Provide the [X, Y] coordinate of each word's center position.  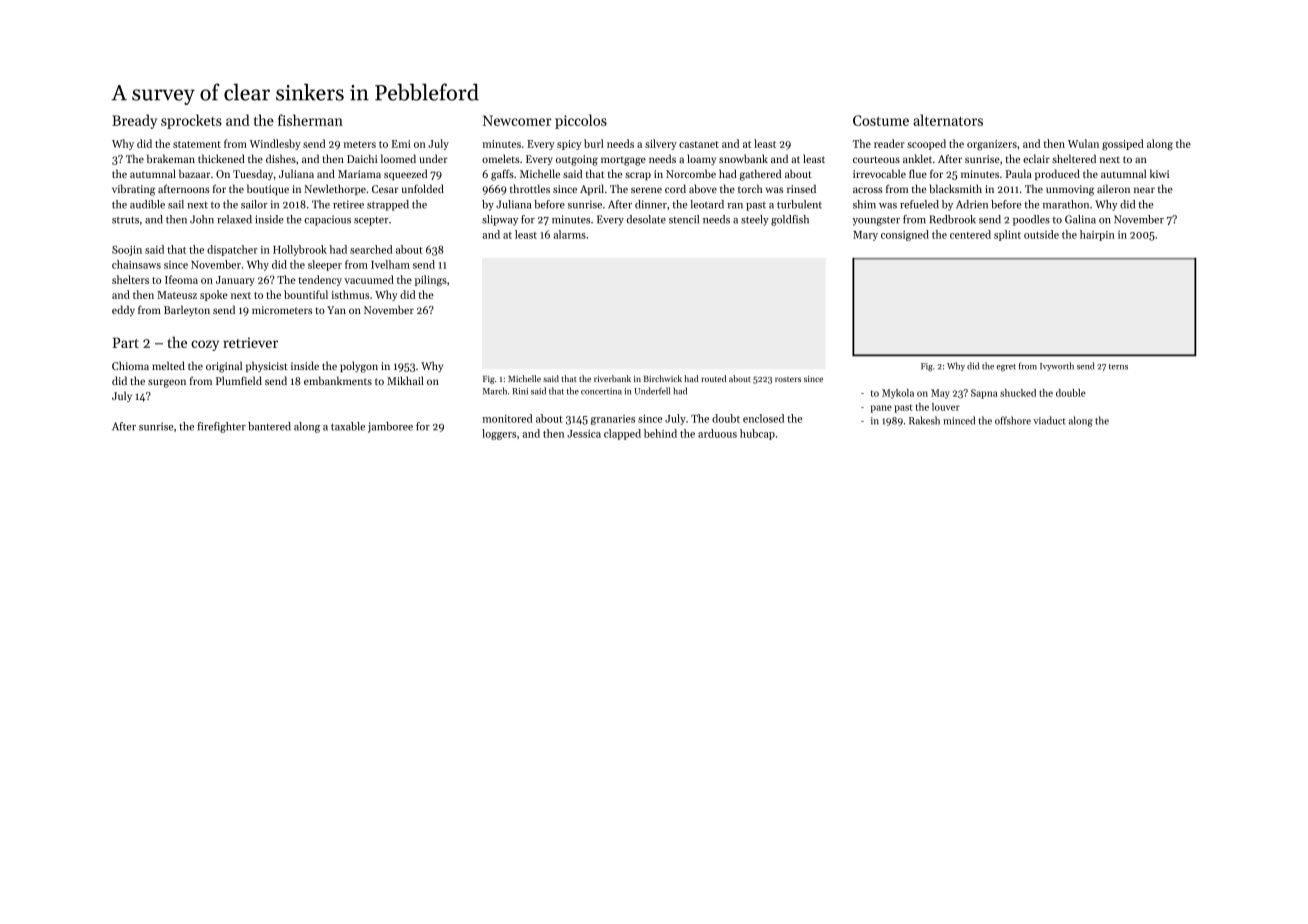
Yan [336, 310]
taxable [348, 426]
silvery [661, 144]
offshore [1013, 420]
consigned [905, 235]
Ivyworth [1057, 366]
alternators [948, 120]
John [202, 219]
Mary [865, 236]
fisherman [310, 120]
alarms [569, 234]
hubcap [757, 434]
